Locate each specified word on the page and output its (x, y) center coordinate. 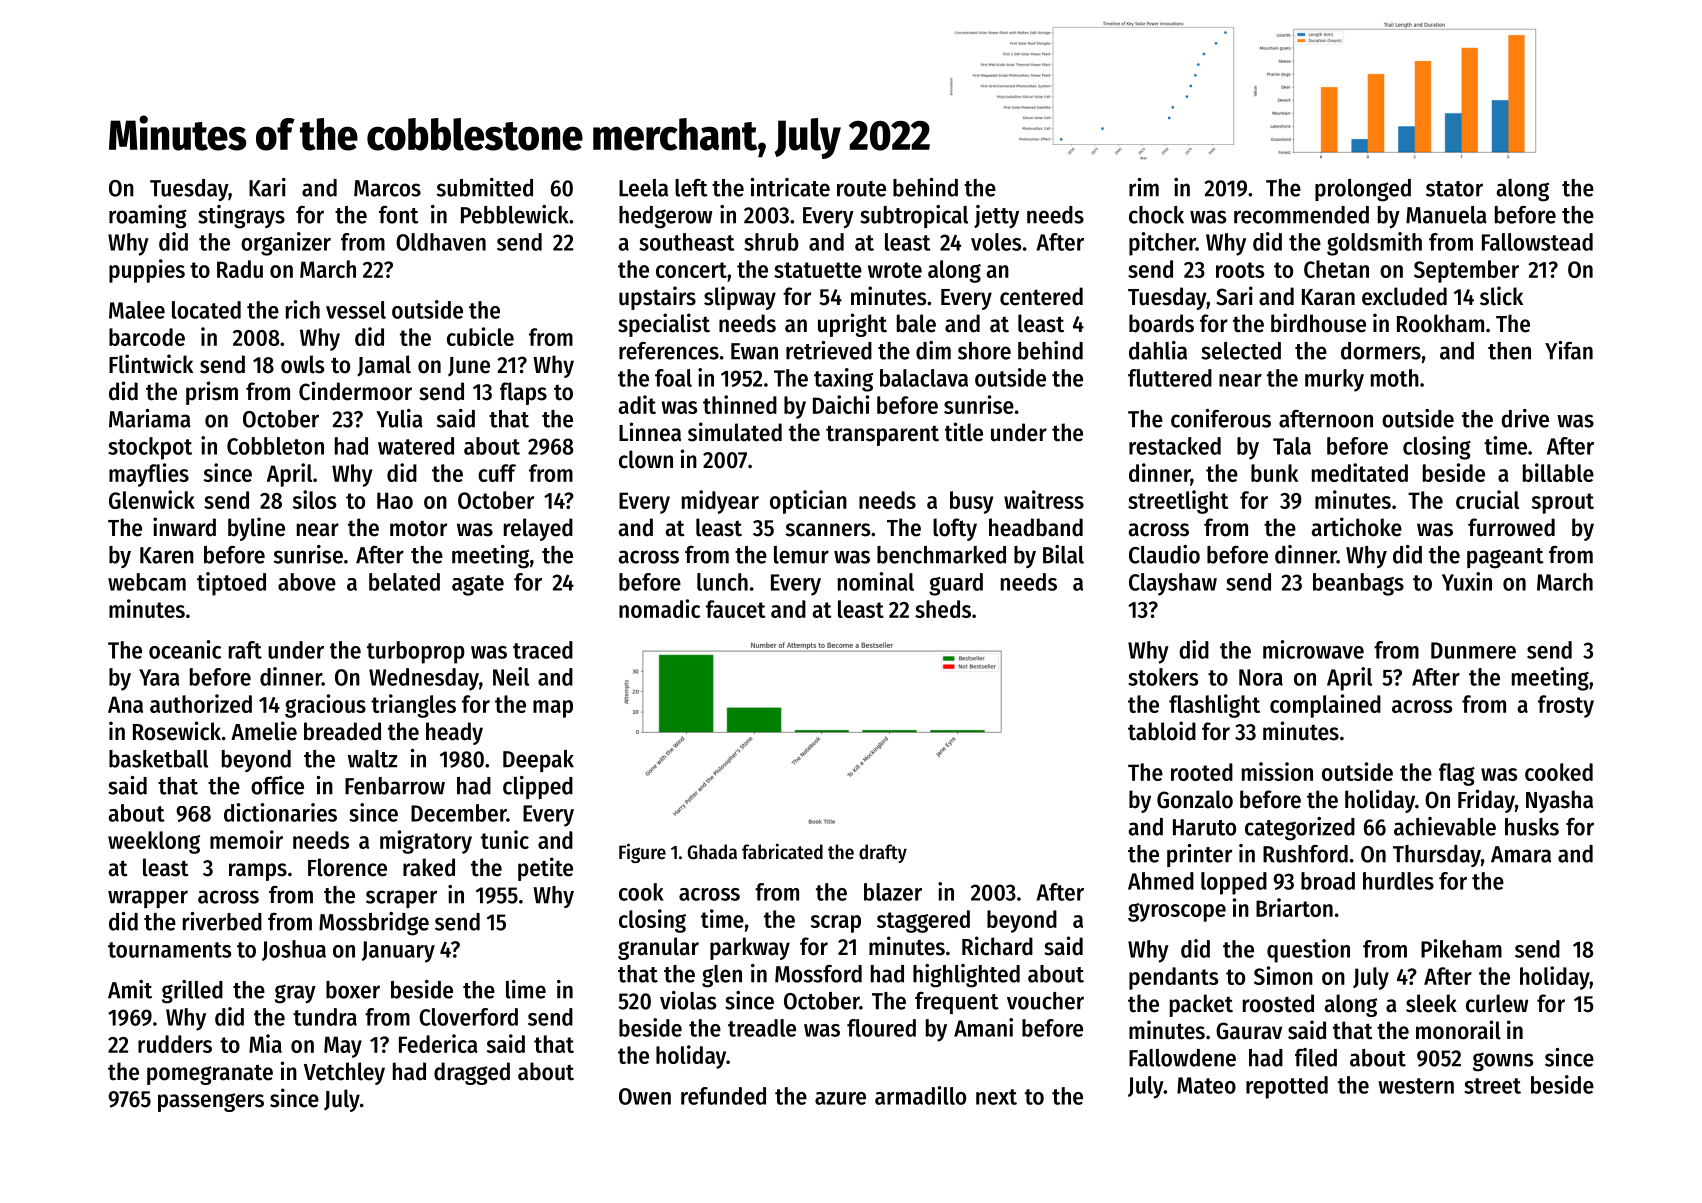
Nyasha (1559, 801)
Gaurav (1249, 1031)
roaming (148, 217)
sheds (943, 609)
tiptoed (231, 584)
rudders (175, 1044)
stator (1454, 189)
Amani (983, 1027)
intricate (790, 187)
